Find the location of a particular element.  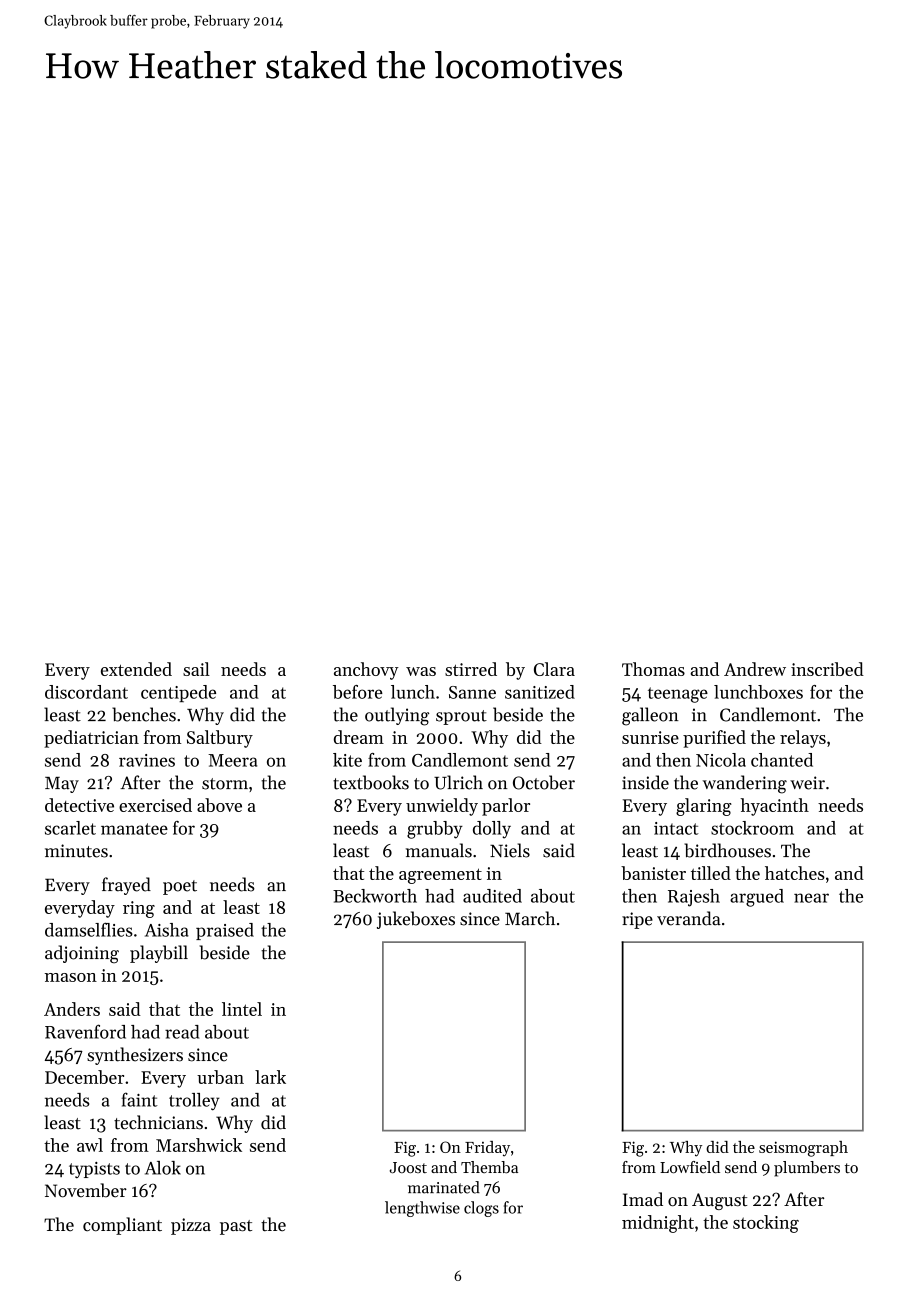

Alok is located at coordinates (163, 1168).
